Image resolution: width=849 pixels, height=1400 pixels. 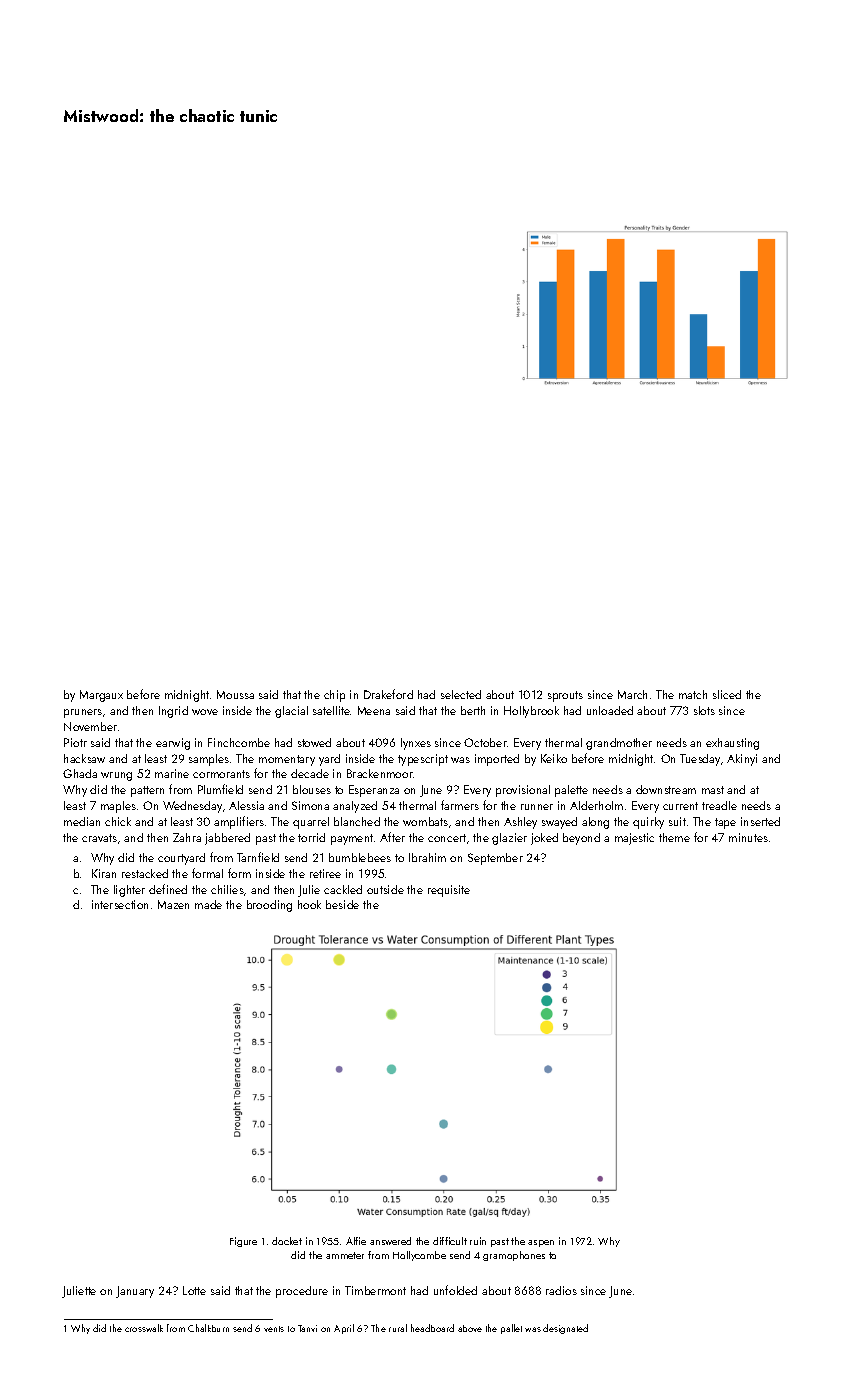 I want to click on hacksaw, so click(x=84, y=758).
